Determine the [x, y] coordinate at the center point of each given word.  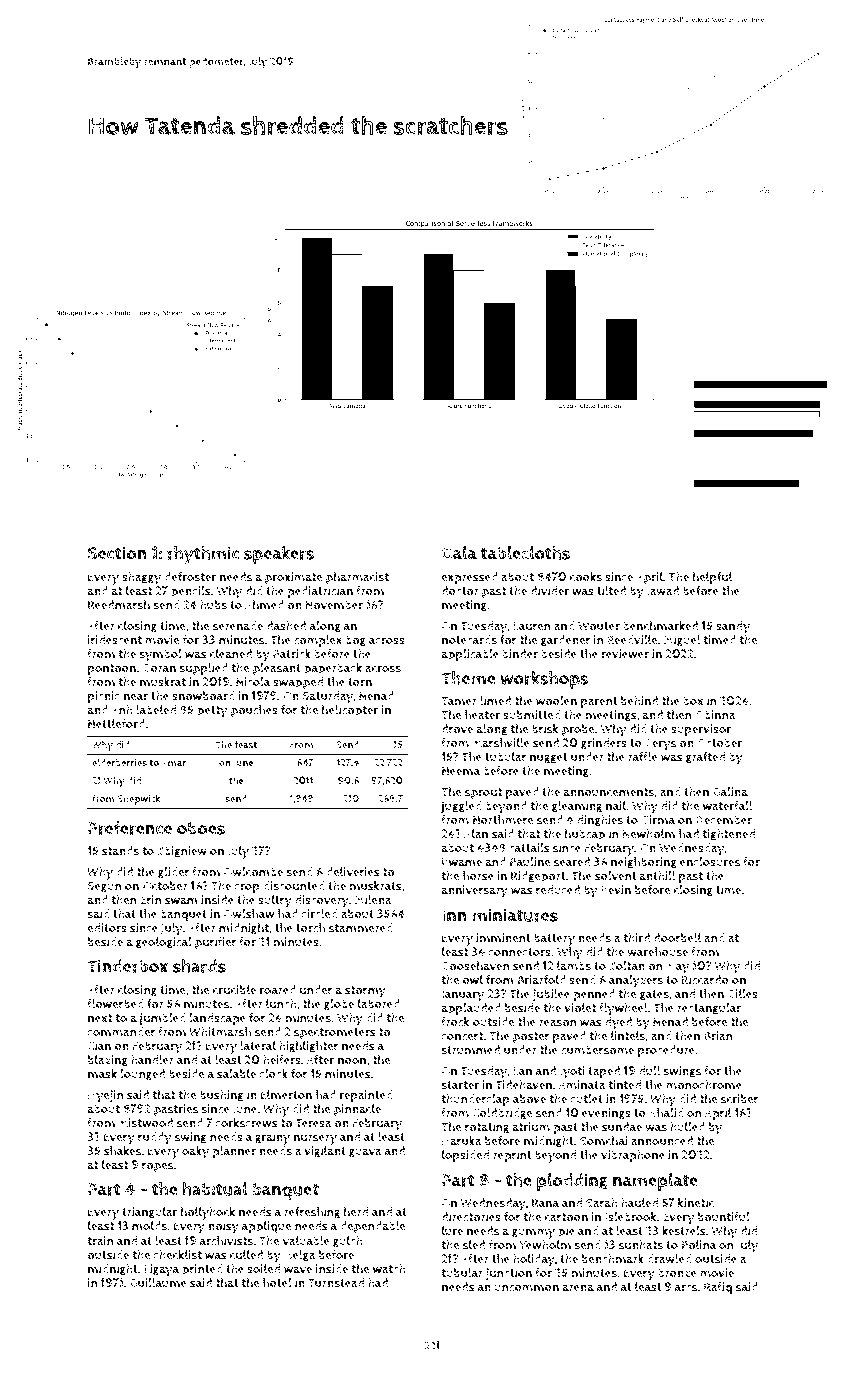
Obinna [715, 715]
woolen [556, 701]
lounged [142, 1075]
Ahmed [264, 605]
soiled [263, 1269]
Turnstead [336, 1283]
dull [649, 1071]
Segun [105, 887]
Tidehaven [524, 1085]
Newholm [648, 834]
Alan [476, 833]
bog [355, 641]
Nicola [253, 682]
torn [360, 682]
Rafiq [718, 1288]
